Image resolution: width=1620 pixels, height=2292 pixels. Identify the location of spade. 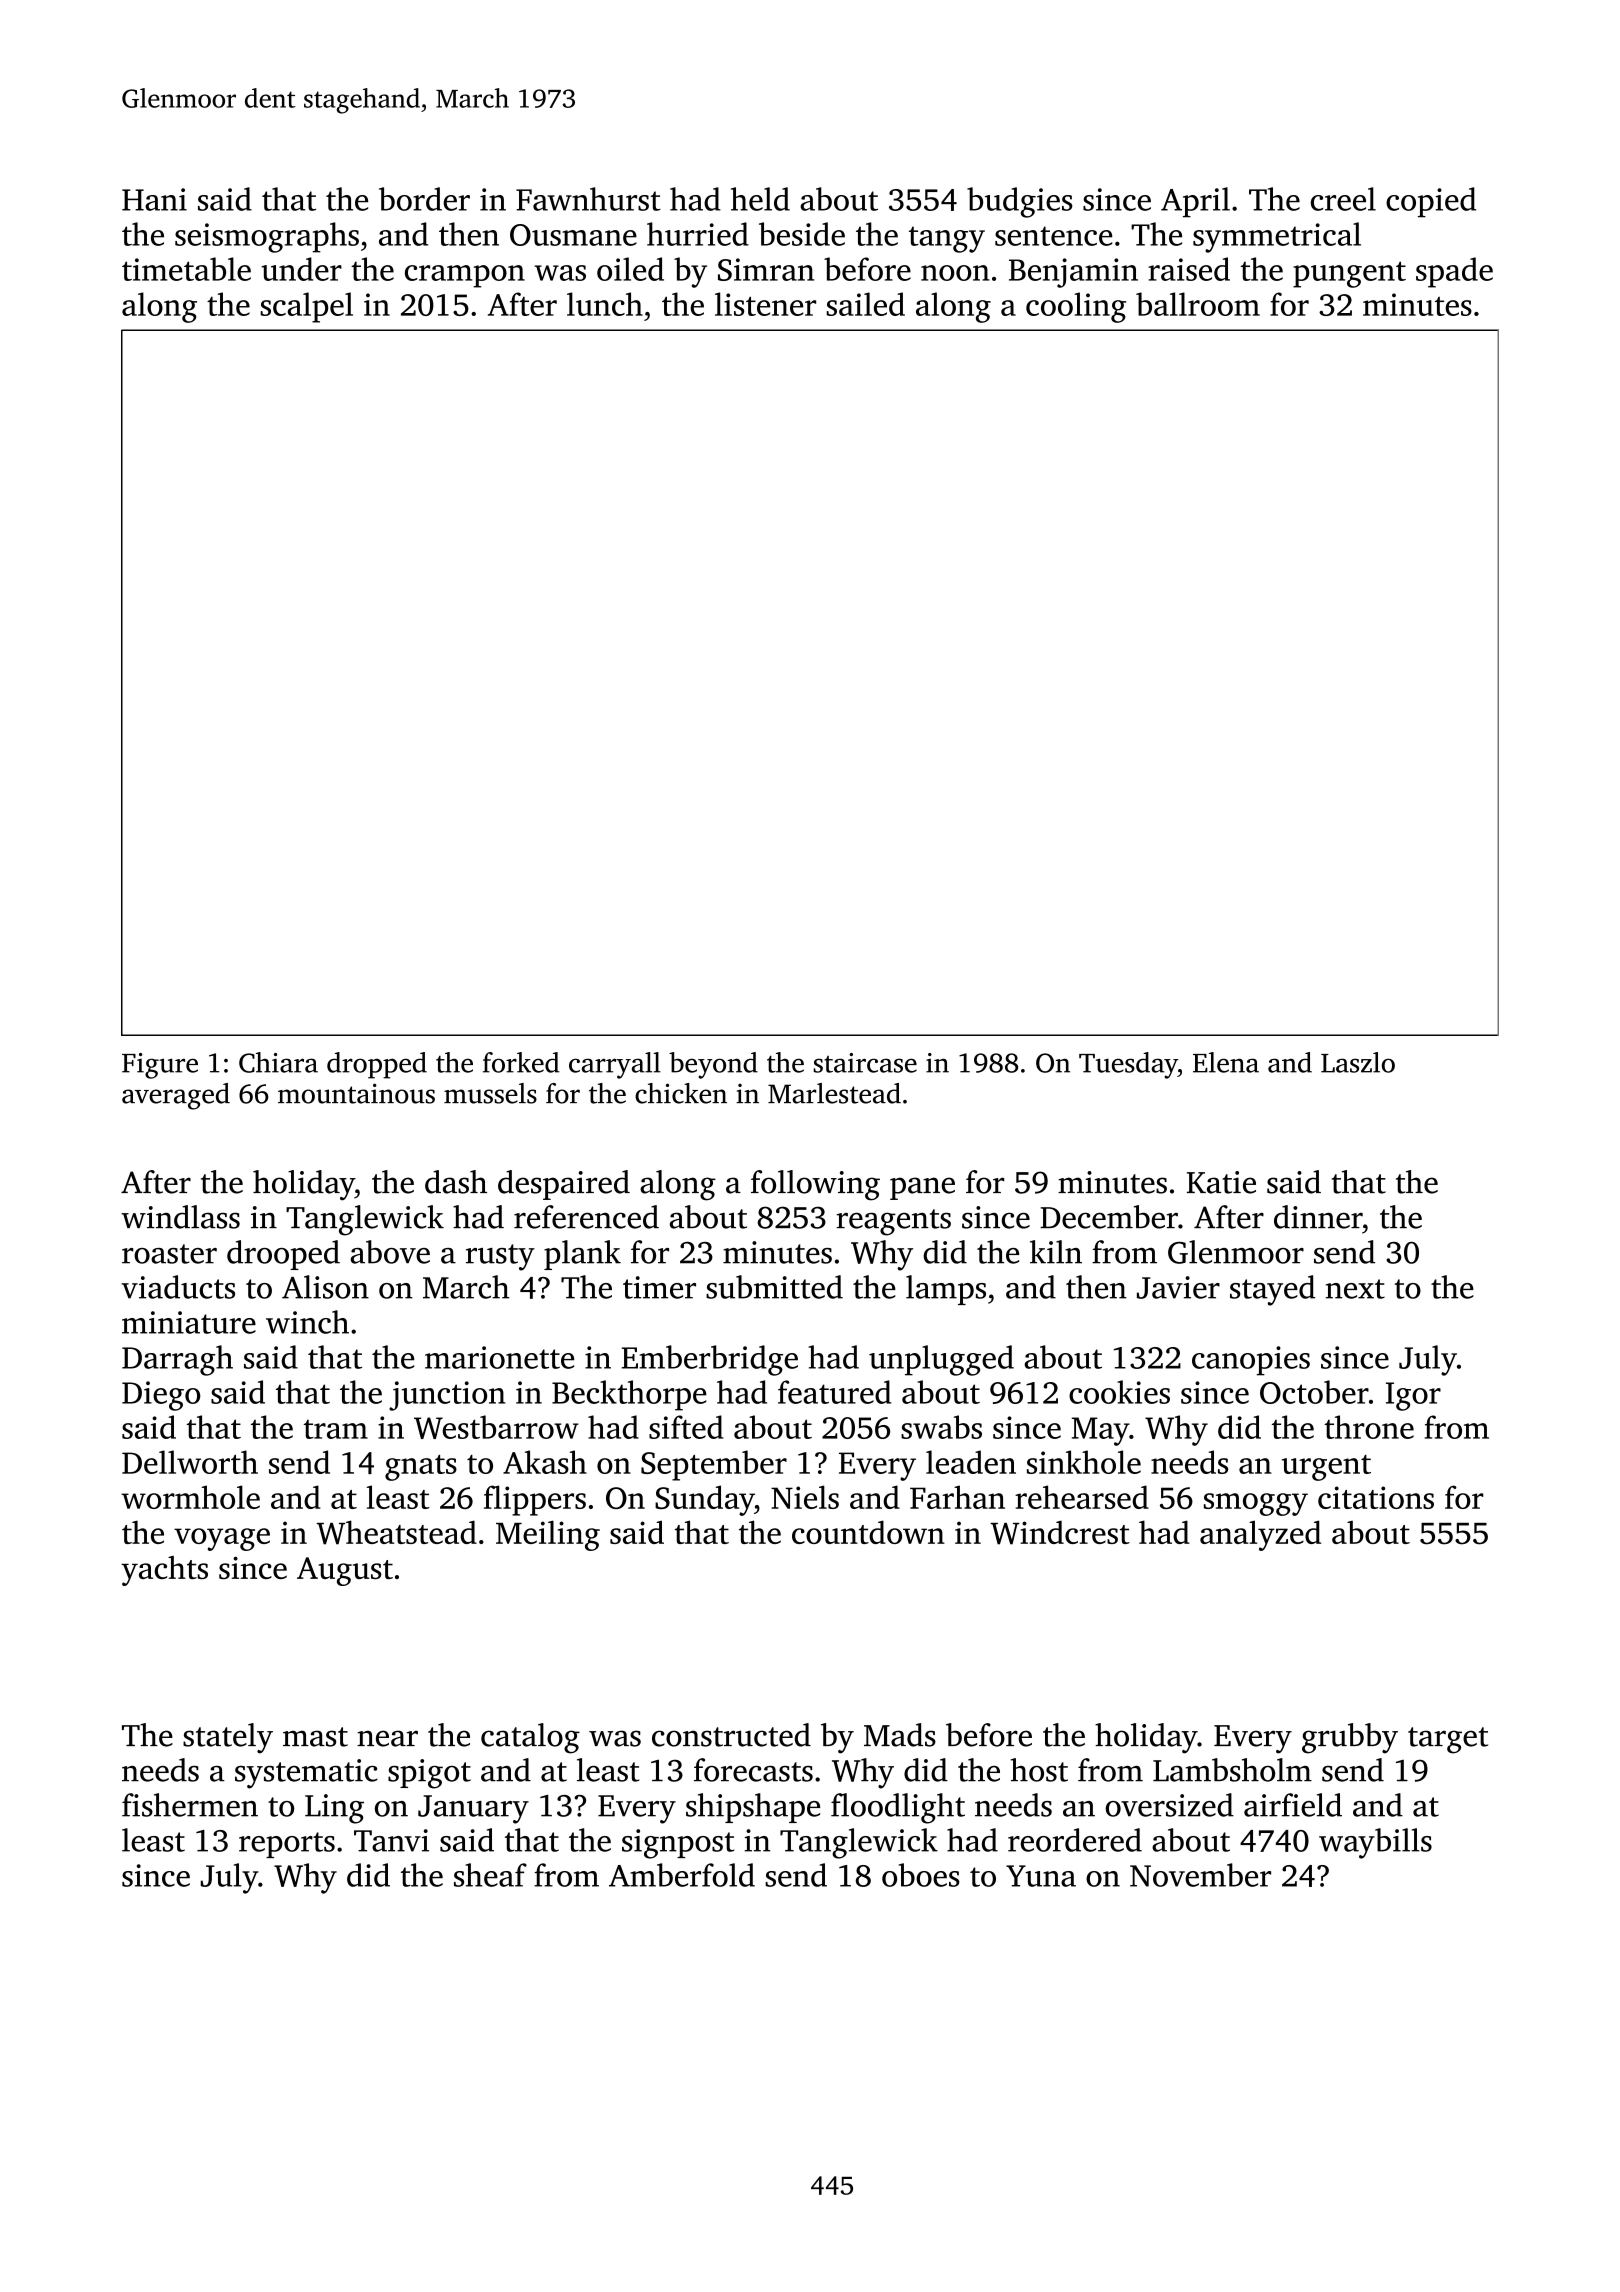
(1454, 272).
